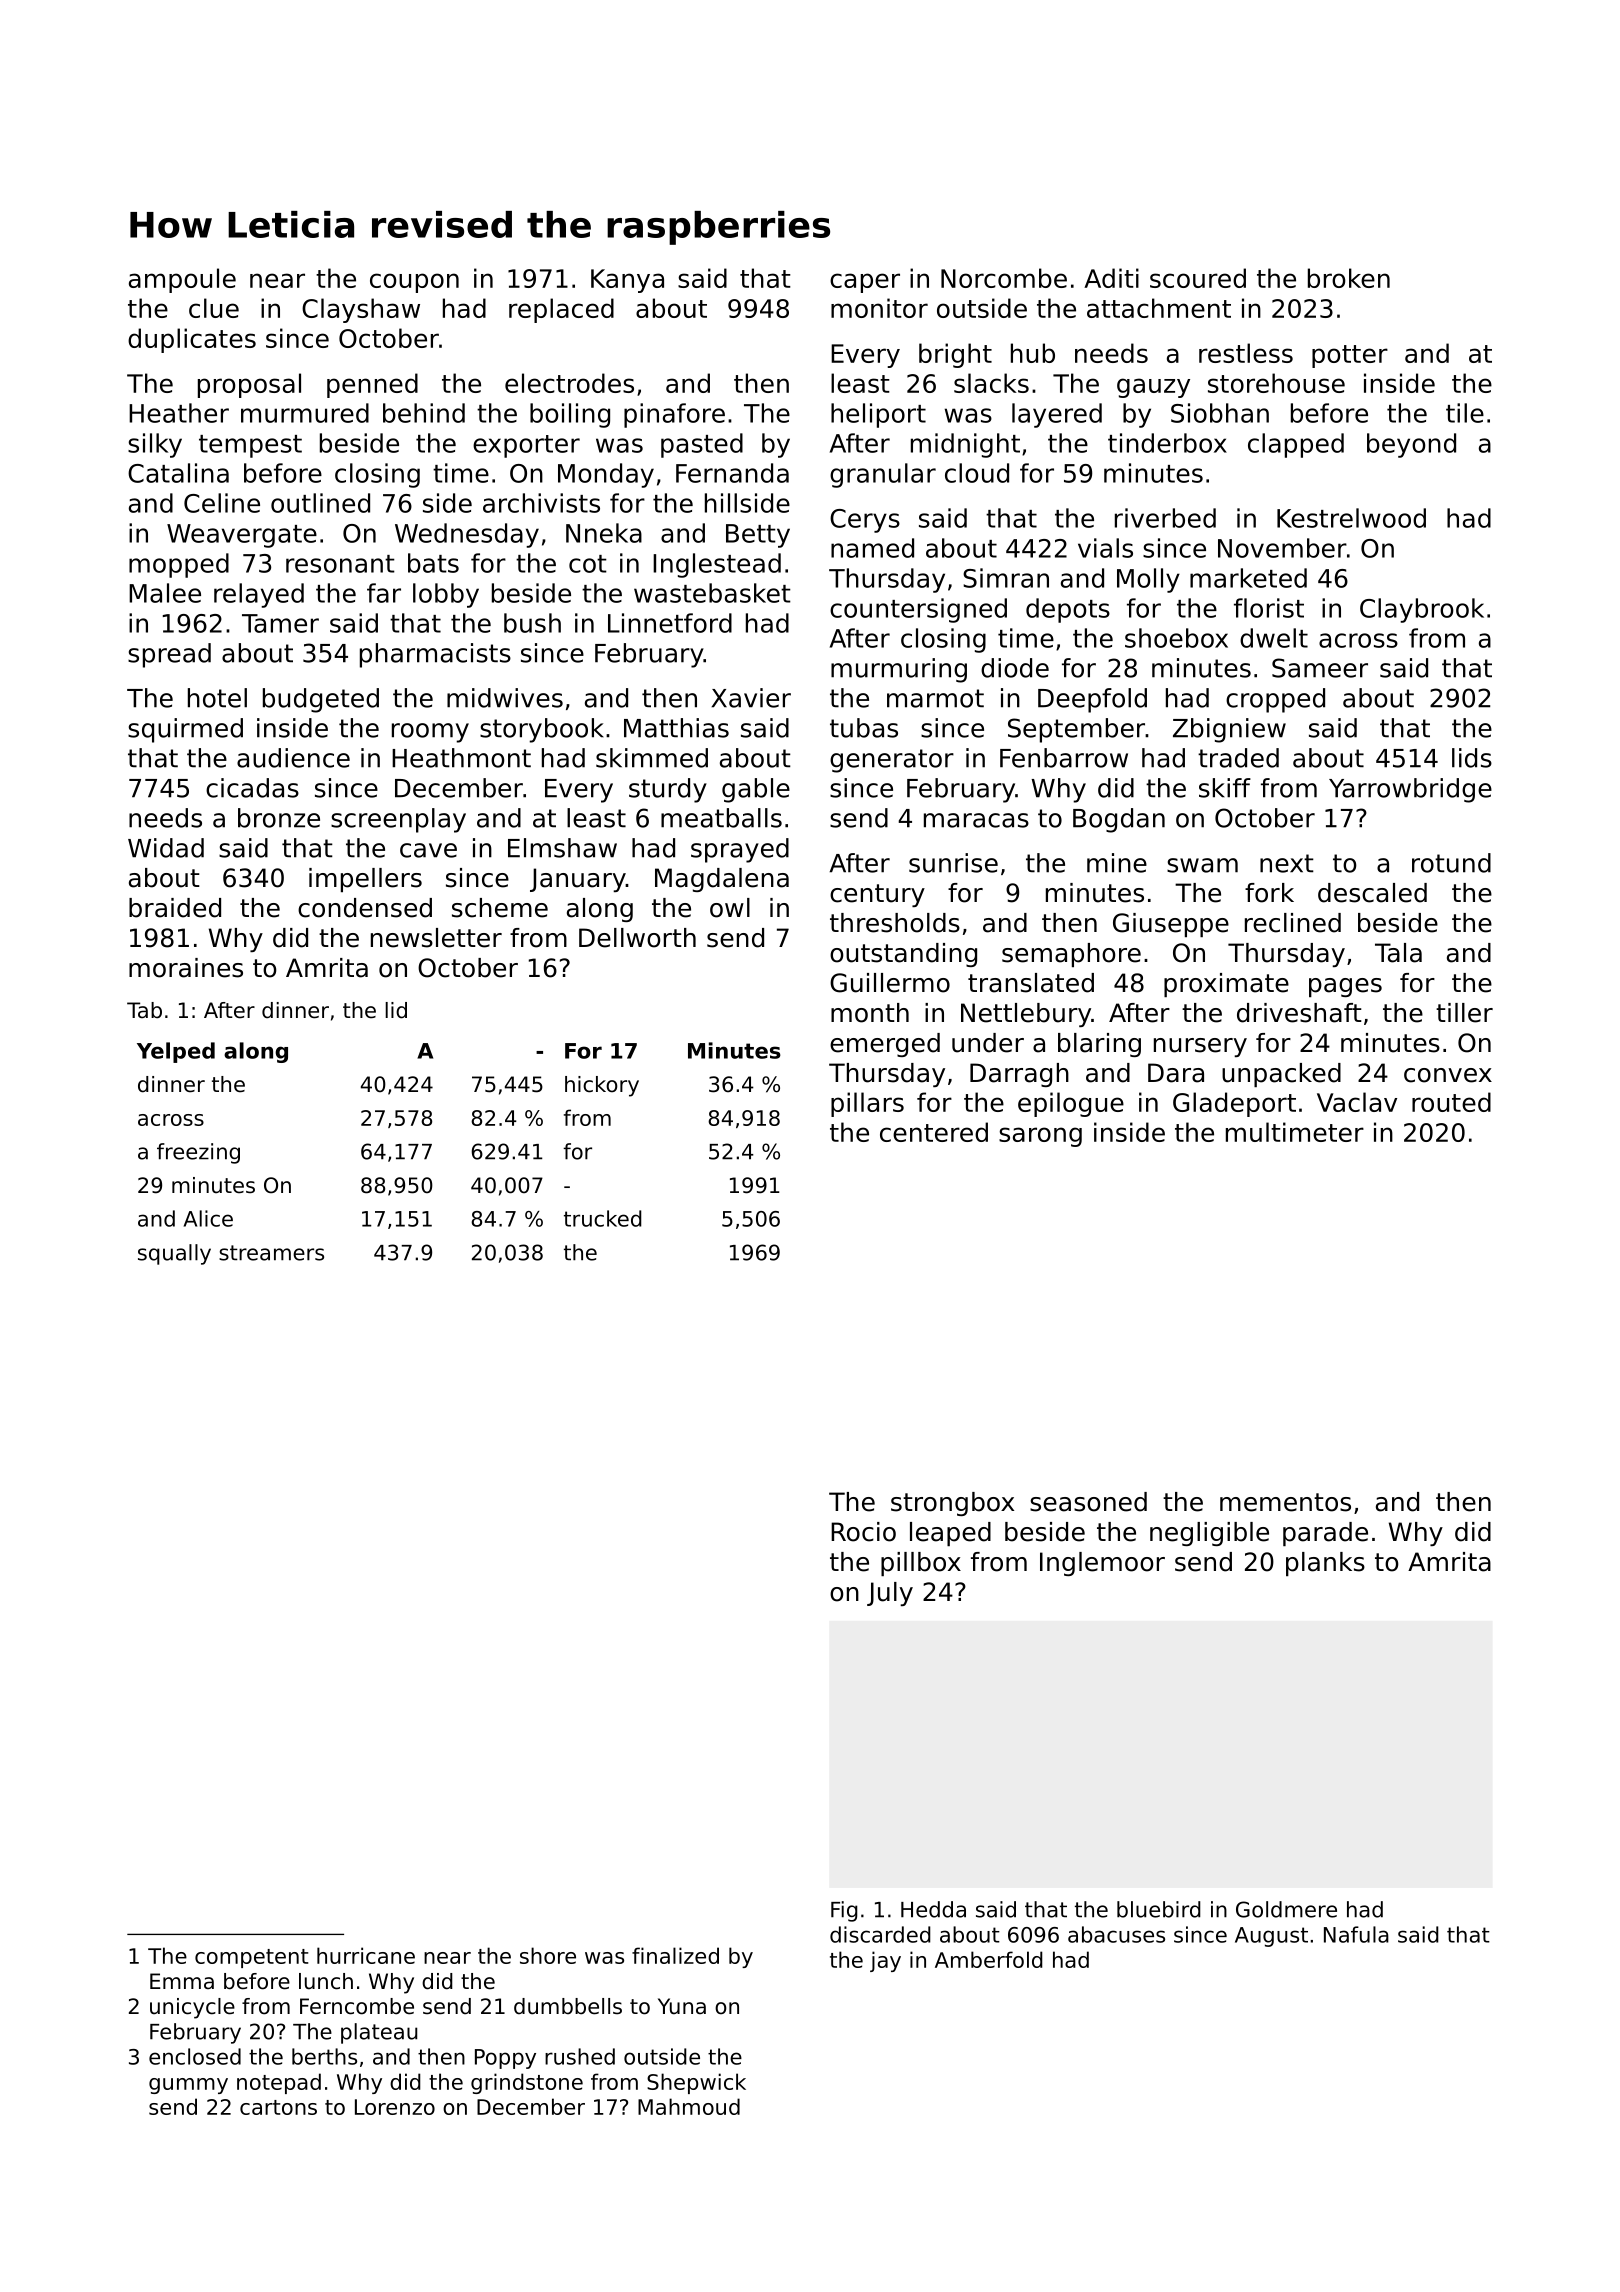 The height and width of the page is (2292, 1620). I want to click on squirmed, so click(185, 730).
